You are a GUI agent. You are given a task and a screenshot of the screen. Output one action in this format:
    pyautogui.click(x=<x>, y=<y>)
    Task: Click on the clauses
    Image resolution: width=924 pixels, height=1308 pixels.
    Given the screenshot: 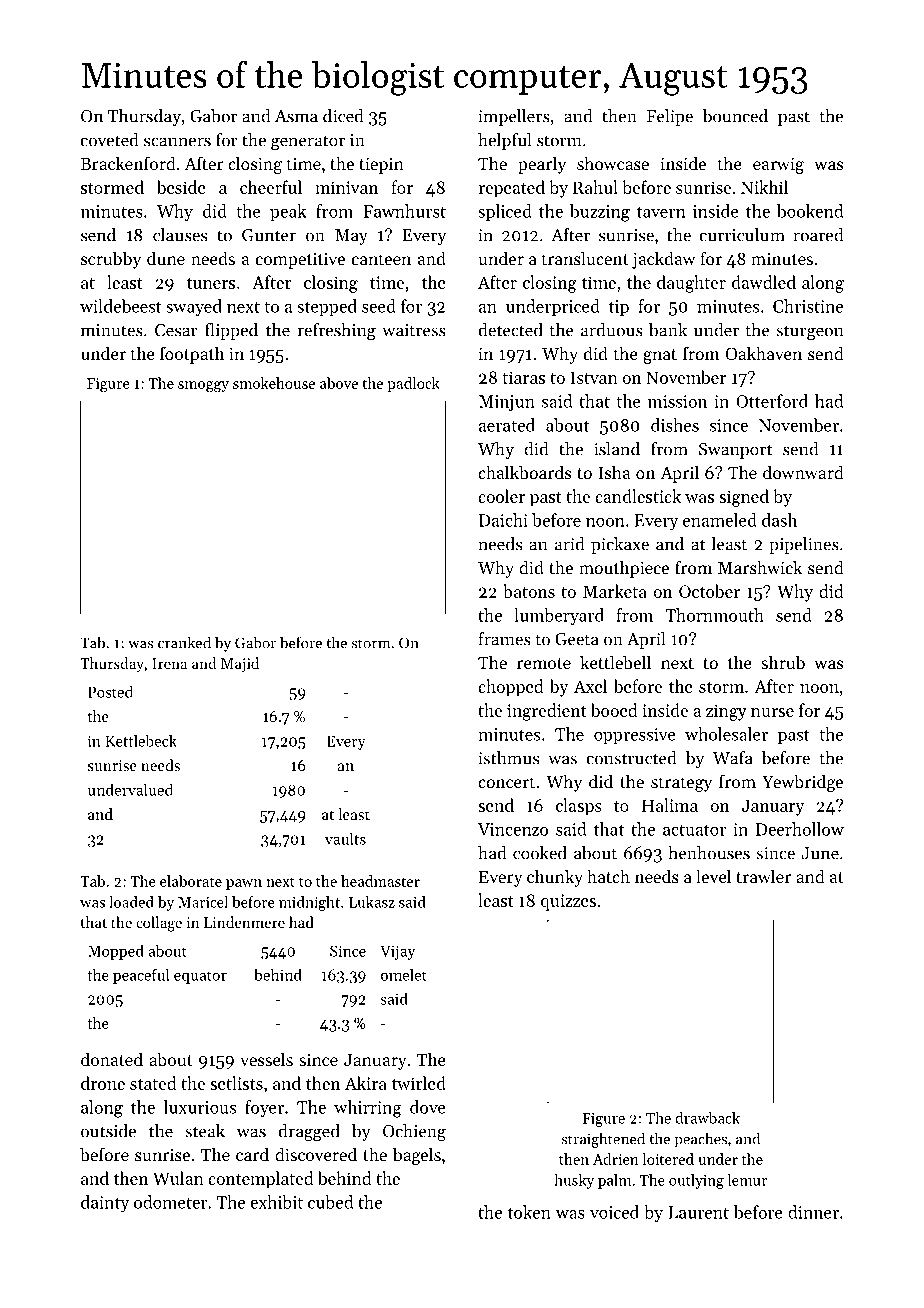 What is the action you would take?
    pyautogui.click(x=180, y=235)
